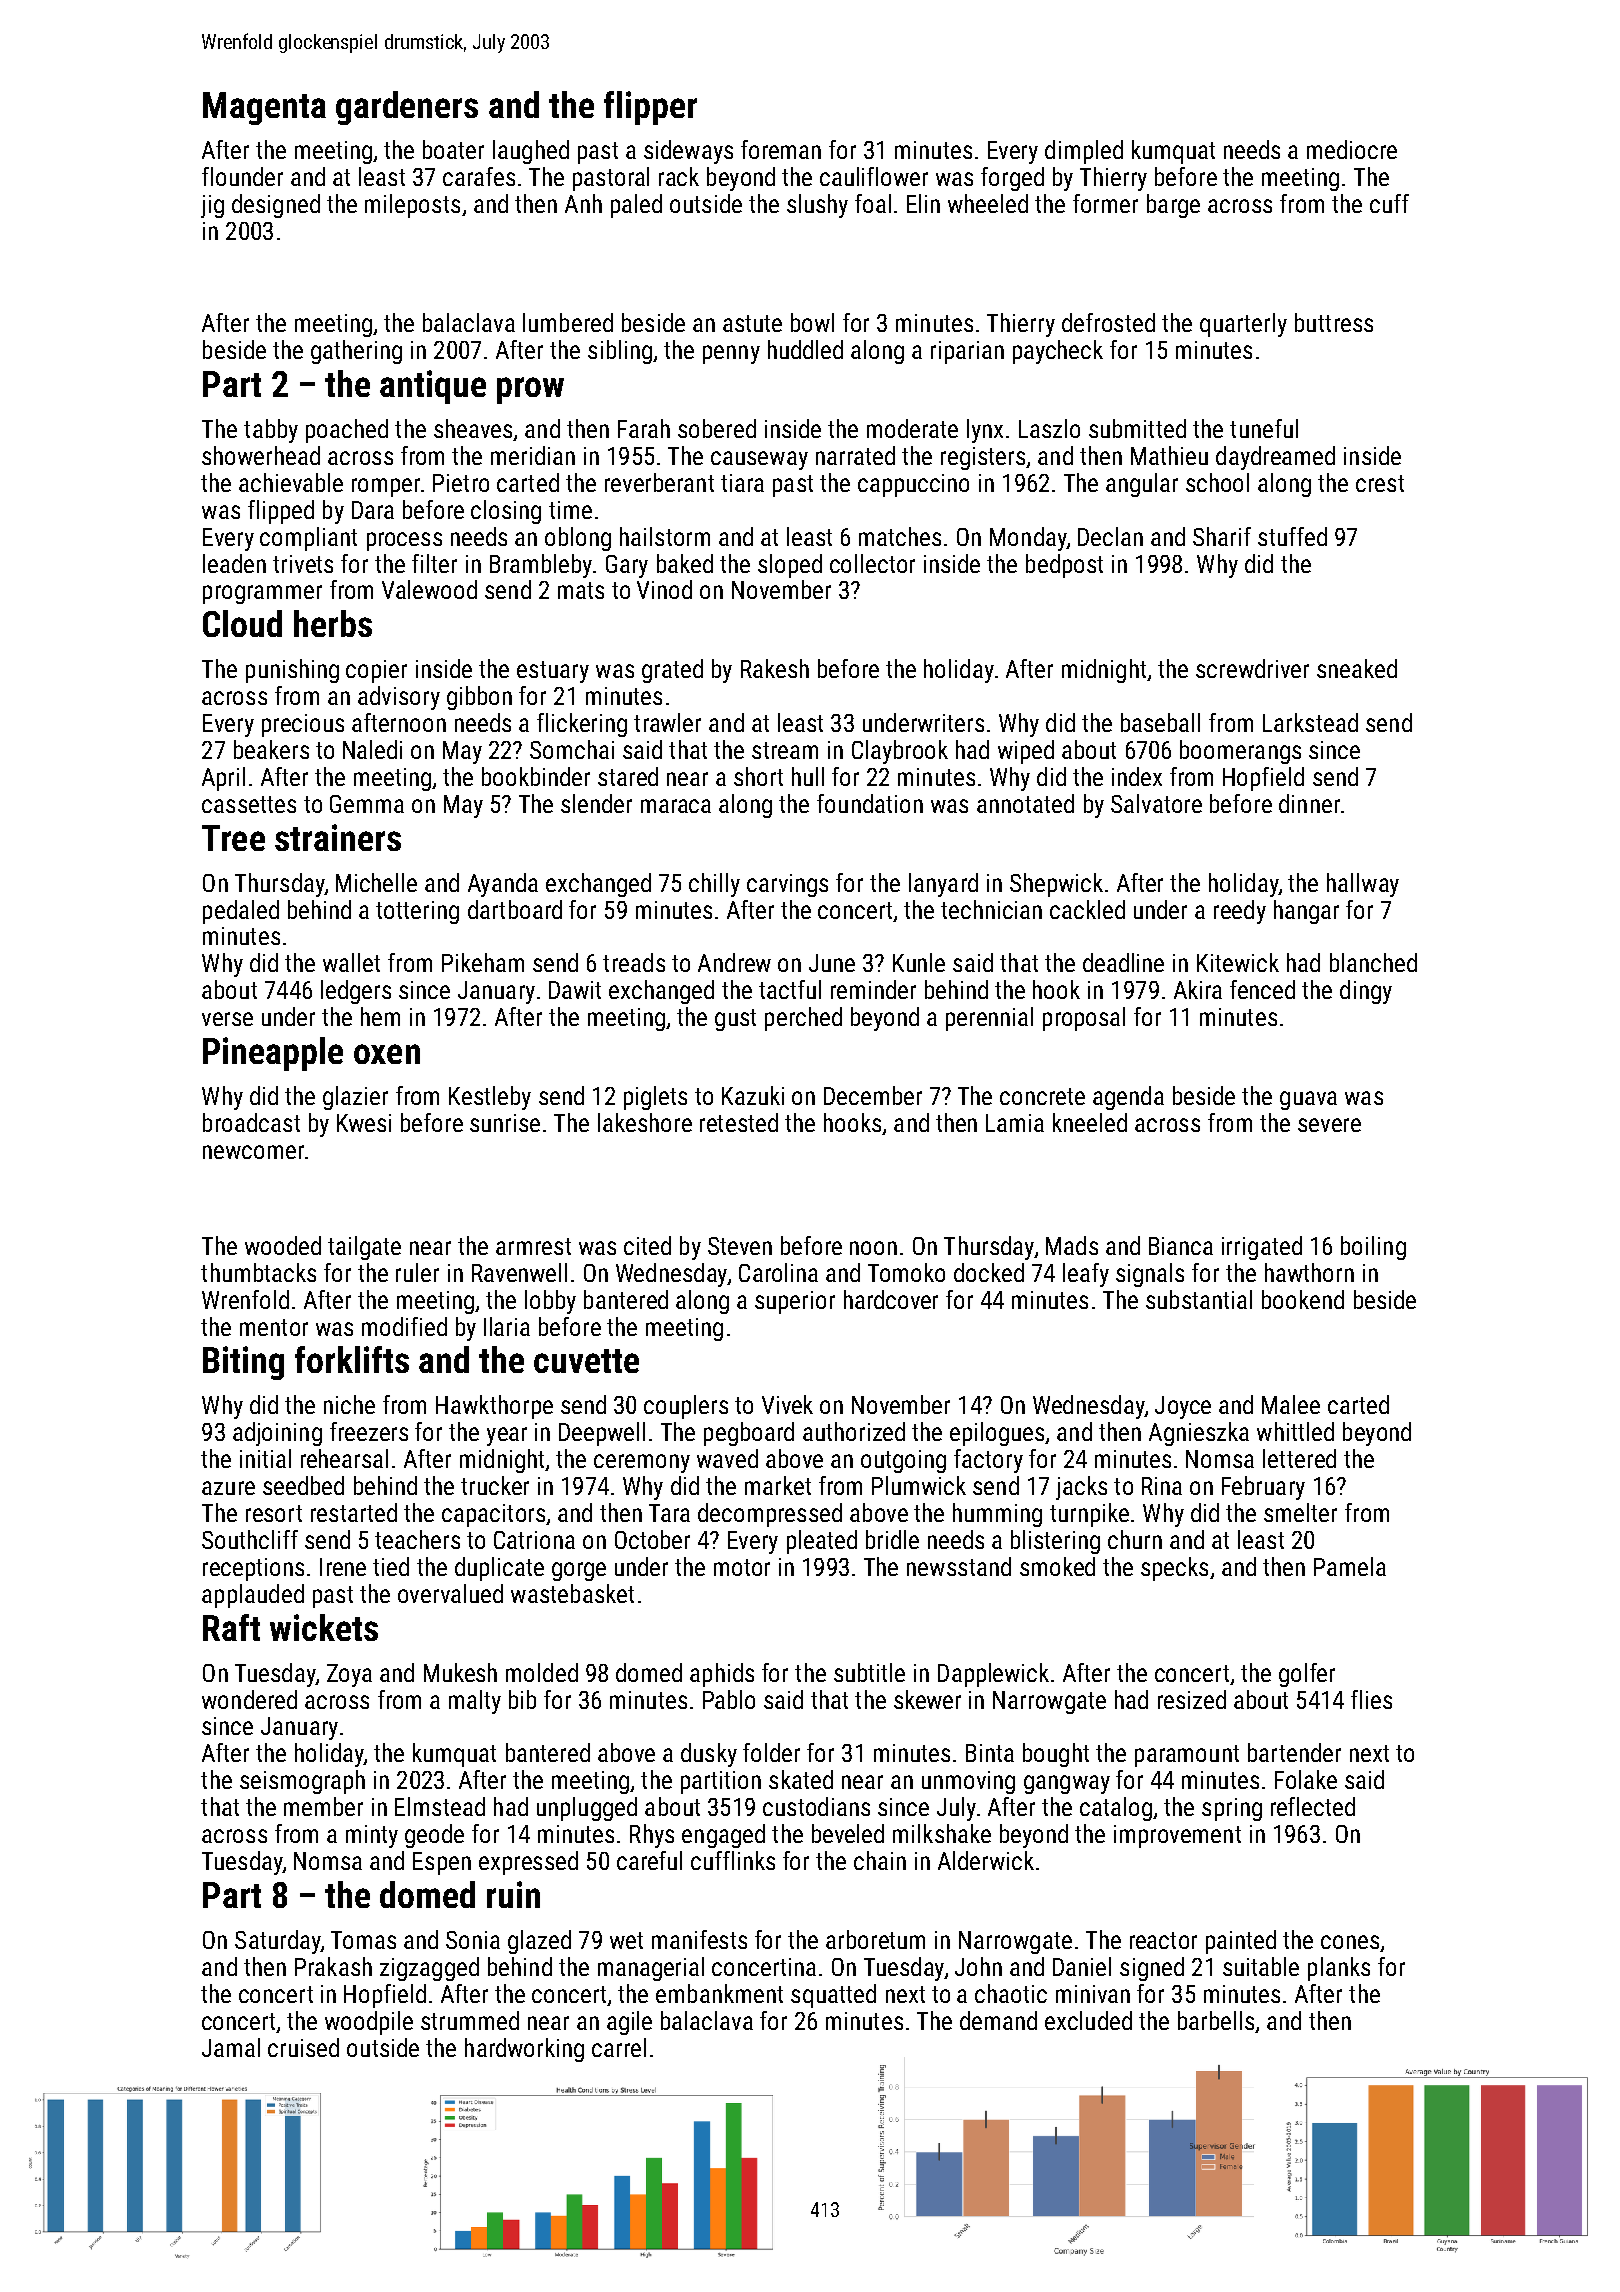 This image has width=1620, height=2292. I want to click on golfer, so click(1307, 1675).
